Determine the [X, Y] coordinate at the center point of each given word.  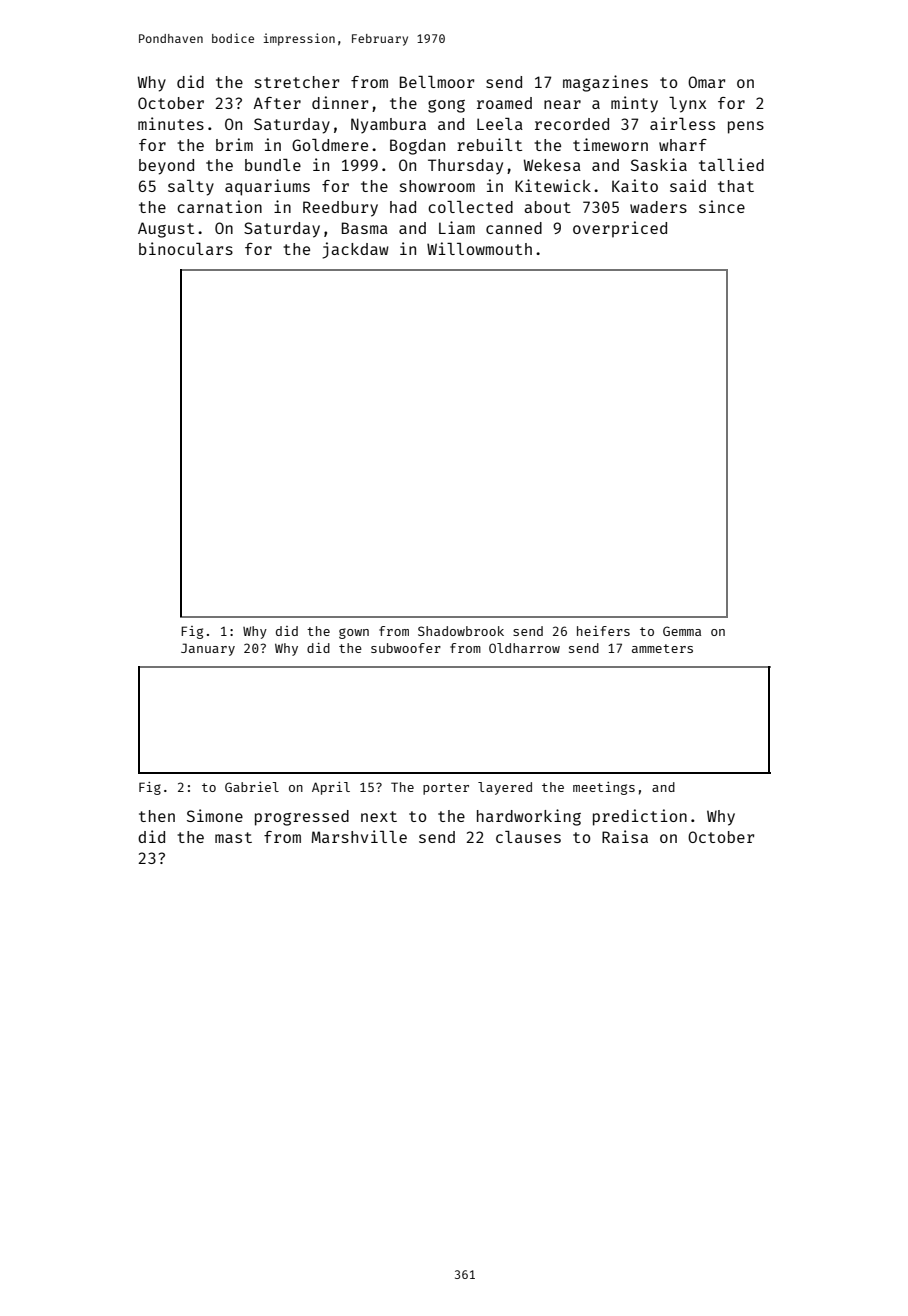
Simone [215, 815]
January [208, 649]
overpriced [620, 229]
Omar [706, 82]
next [379, 816]
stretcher [297, 82]
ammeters [662, 648]
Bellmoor [437, 82]
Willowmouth [479, 248]
